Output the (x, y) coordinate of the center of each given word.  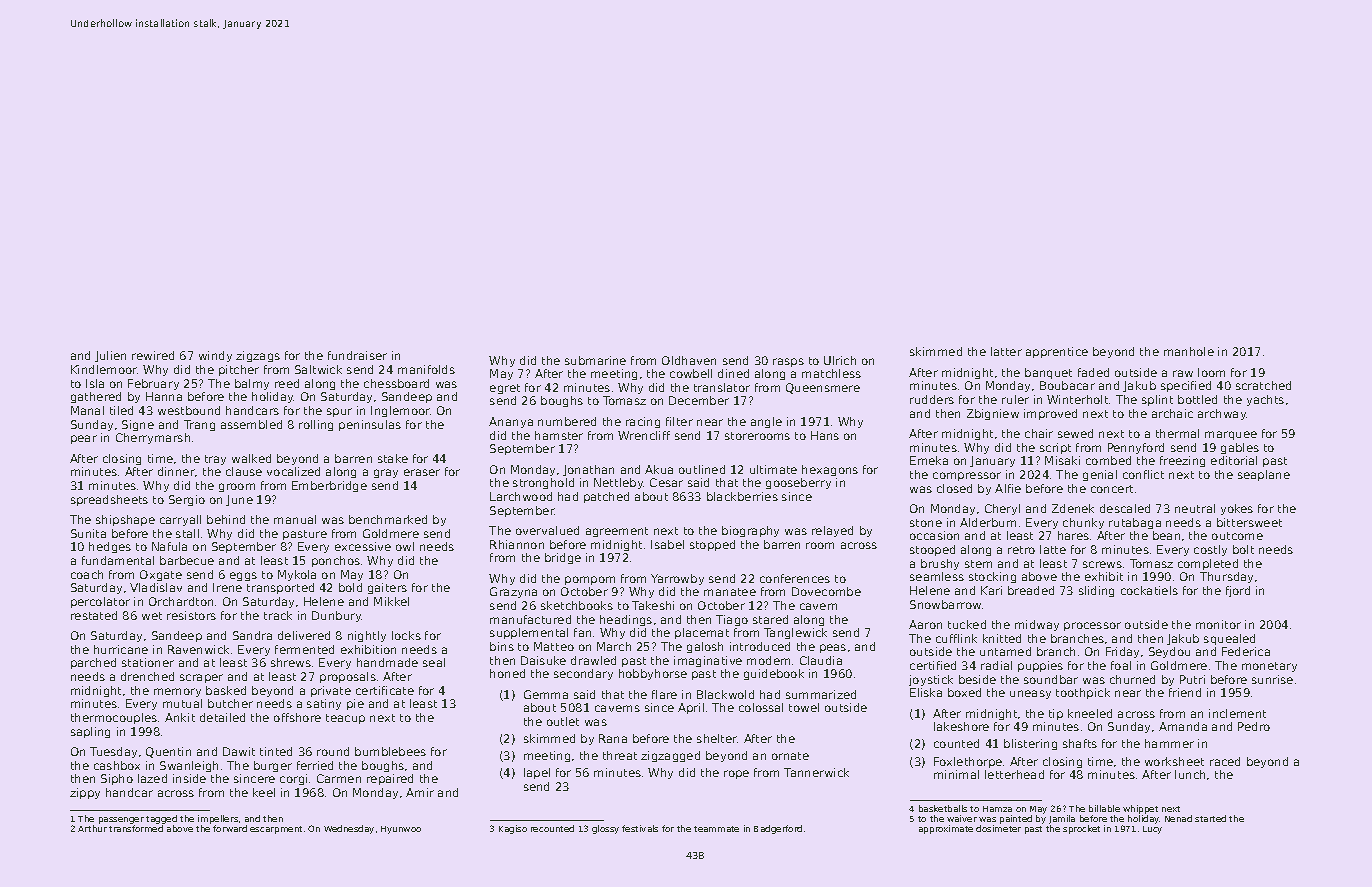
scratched (1263, 385)
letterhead (1014, 774)
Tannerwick (816, 772)
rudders (932, 399)
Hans (825, 435)
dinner (176, 471)
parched (93, 663)
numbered (567, 421)
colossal (761, 707)
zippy (85, 793)
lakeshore (961, 726)
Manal (87, 410)
